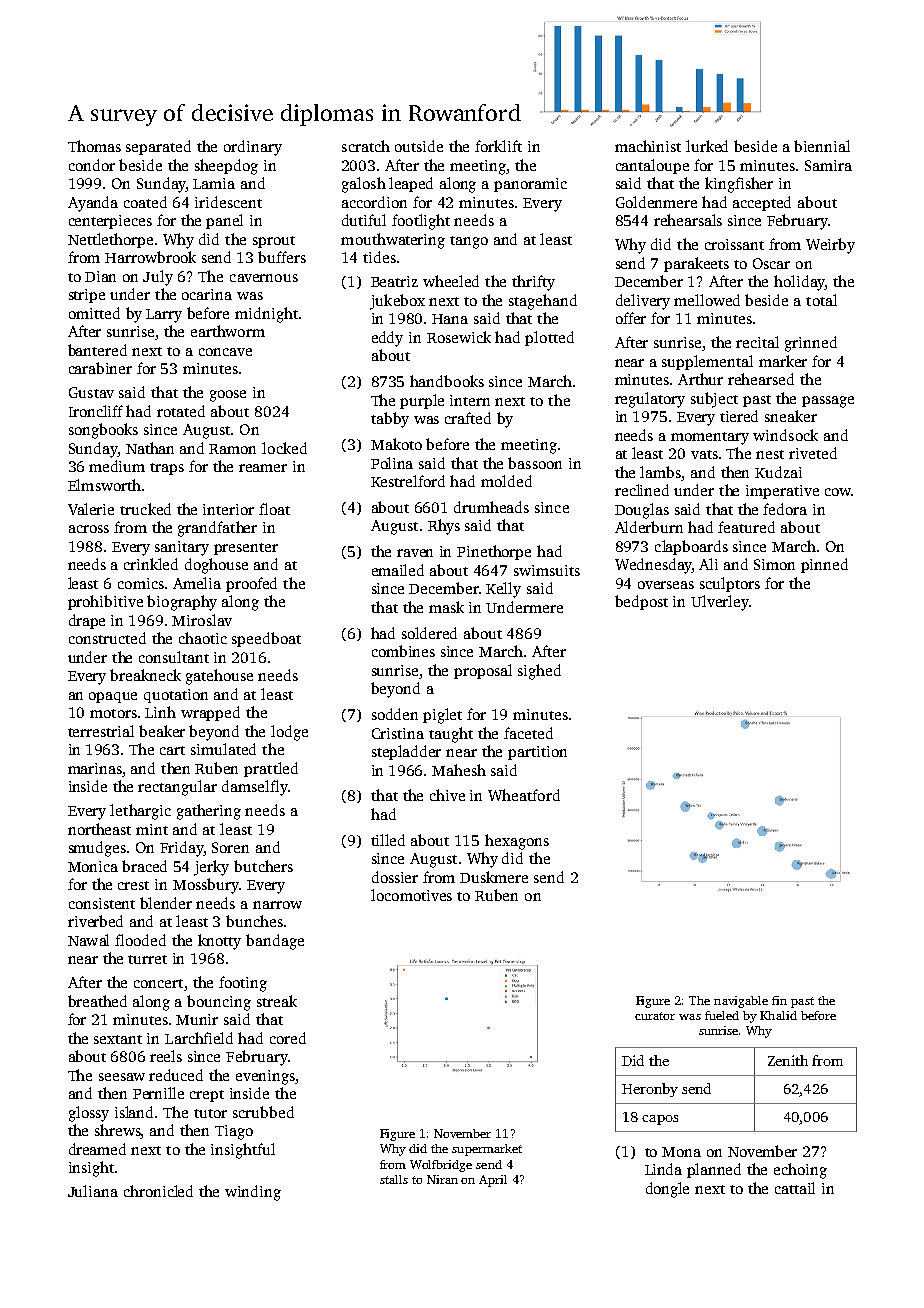 Image resolution: width=924 pixels, height=1308 pixels. What do you see at coordinates (140, 940) in the screenshot?
I see `flooded` at bounding box center [140, 940].
